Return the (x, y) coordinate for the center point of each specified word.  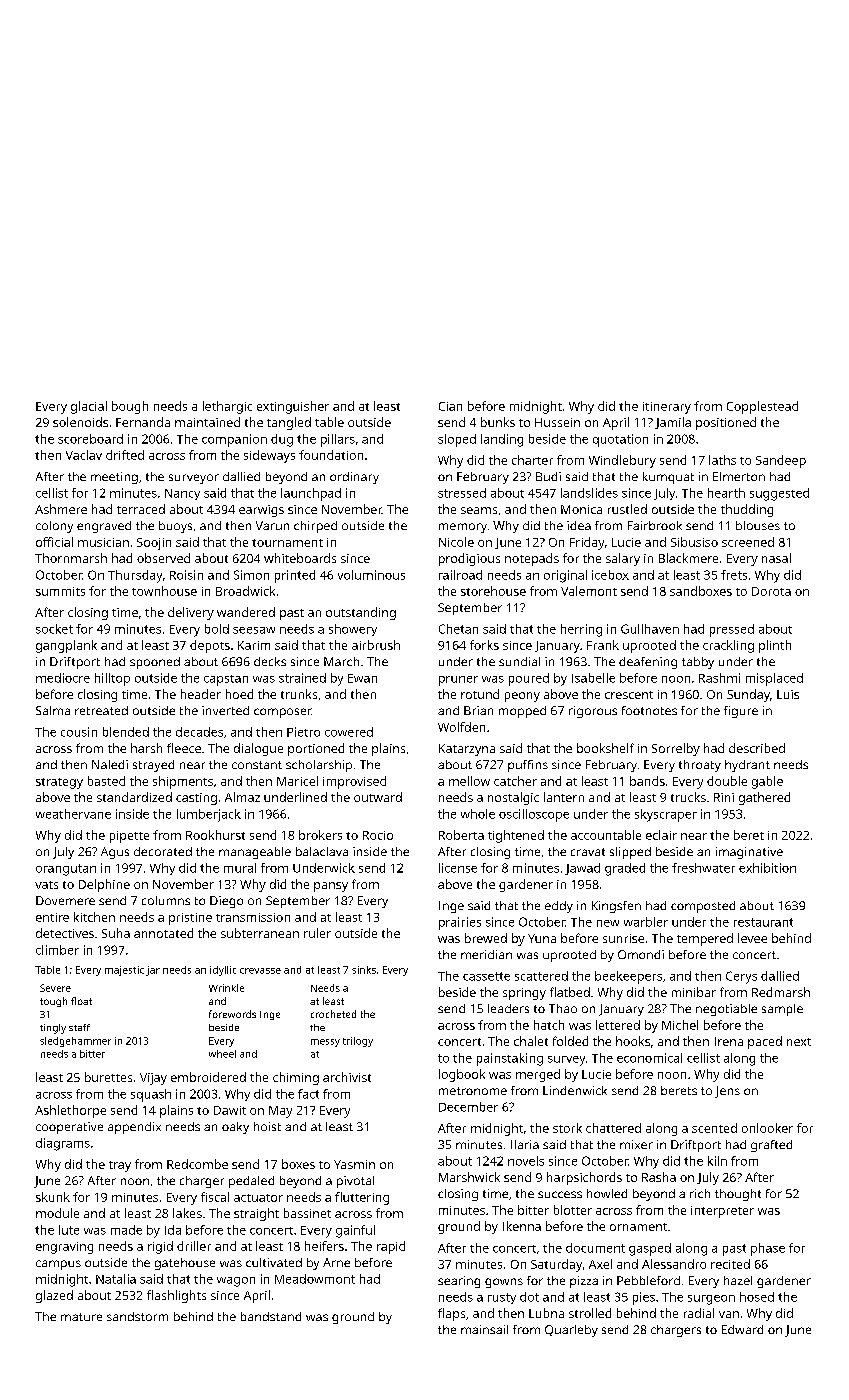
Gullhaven (650, 629)
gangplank (66, 646)
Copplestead (762, 407)
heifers (324, 1246)
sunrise (623, 938)
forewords (232, 1014)
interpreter (722, 1212)
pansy (331, 887)
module (57, 1213)
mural (240, 868)
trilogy (358, 1042)
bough (130, 407)
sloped (457, 440)
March (341, 661)
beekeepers (628, 977)
